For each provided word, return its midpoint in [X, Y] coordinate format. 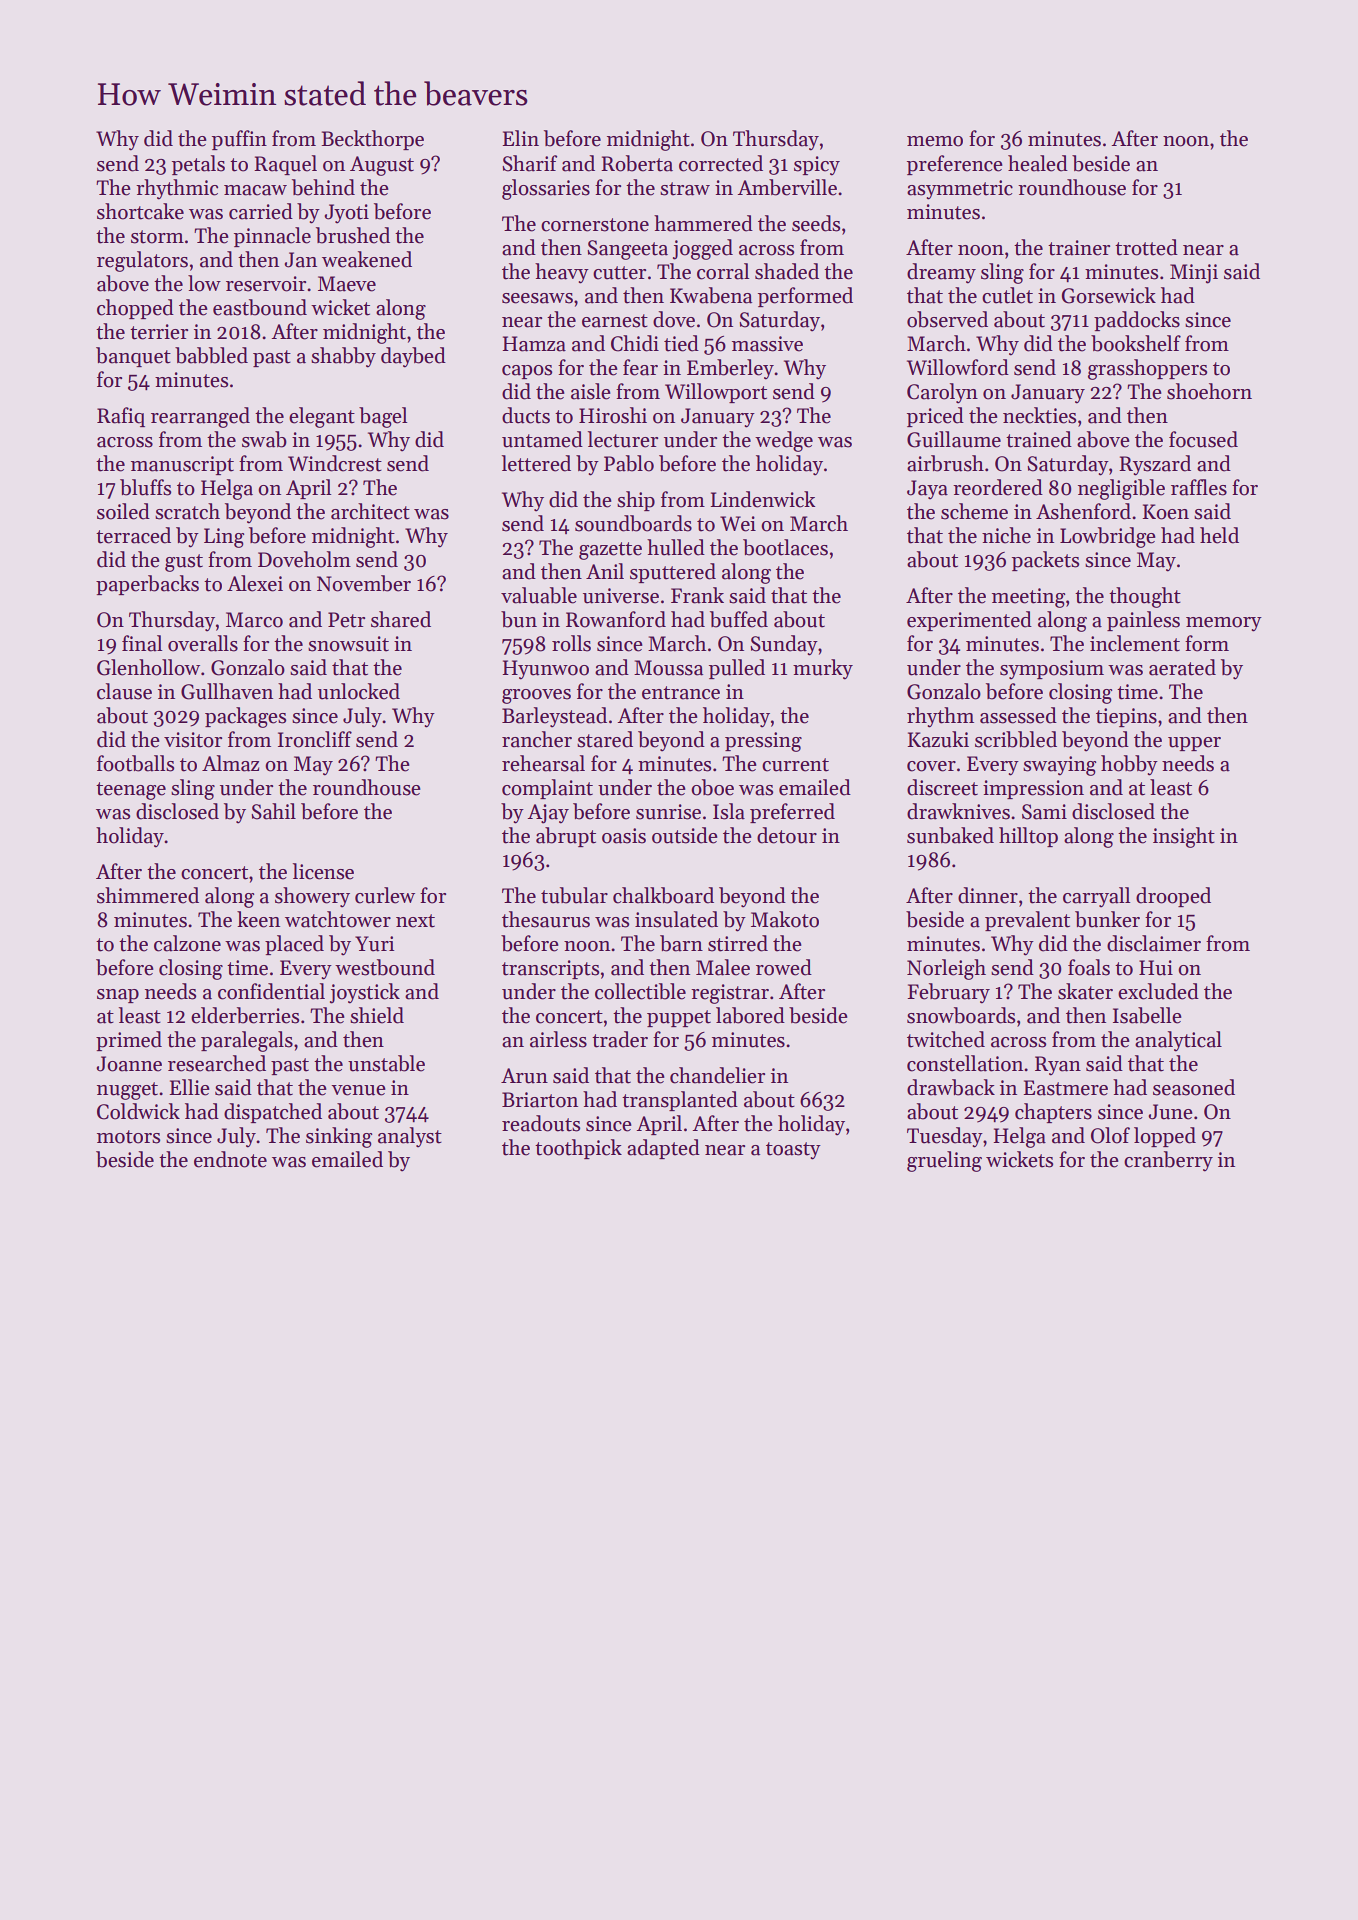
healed [1038, 163]
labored [750, 1015]
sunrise [668, 812]
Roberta [637, 163]
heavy [562, 273]
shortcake [140, 211]
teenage [131, 791]
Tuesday [945, 1137]
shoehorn [1209, 391]
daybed [413, 357]
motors [128, 1137]
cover [931, 766]
